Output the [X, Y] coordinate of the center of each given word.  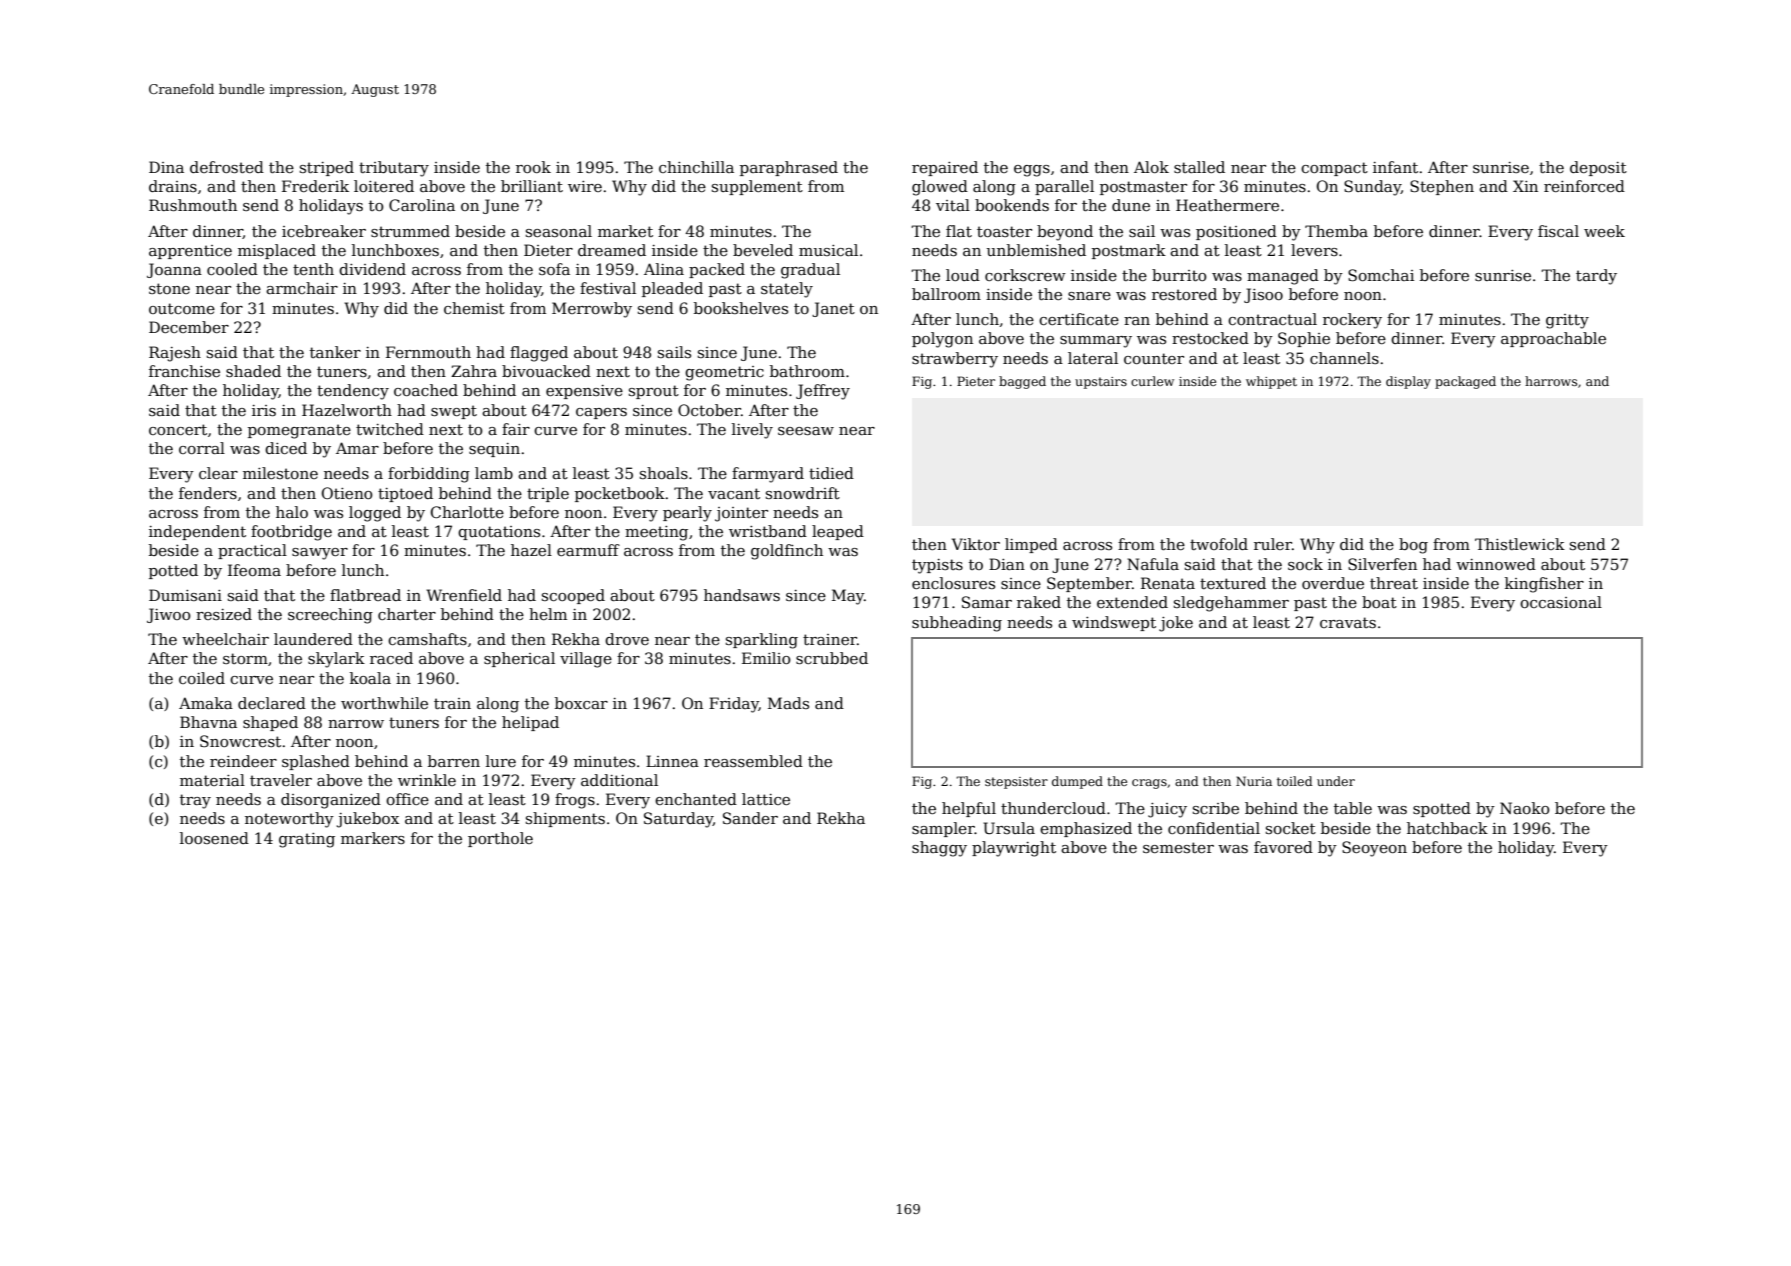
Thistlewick [1520, 544]
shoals [664, 473]
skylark [336, 660]
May [848, 597]
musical [828, 250]
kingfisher [1544, 585]
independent [197, 532]
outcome [182, 308]
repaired [945, 168]
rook [533, 167]
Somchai [1381, 275]
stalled [1199, 167]
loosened [214, 838]
